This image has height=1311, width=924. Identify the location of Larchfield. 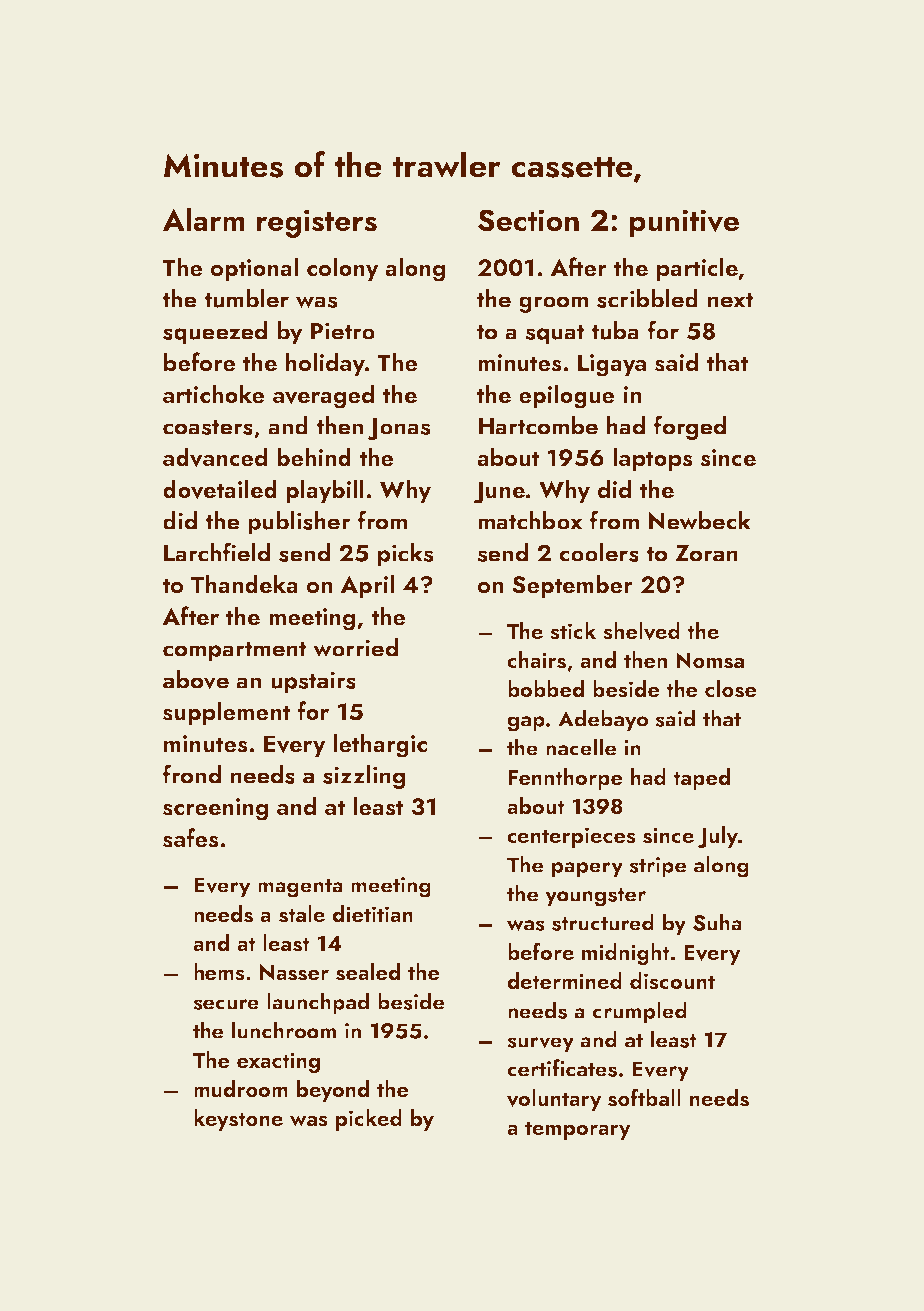
(217, 552).
